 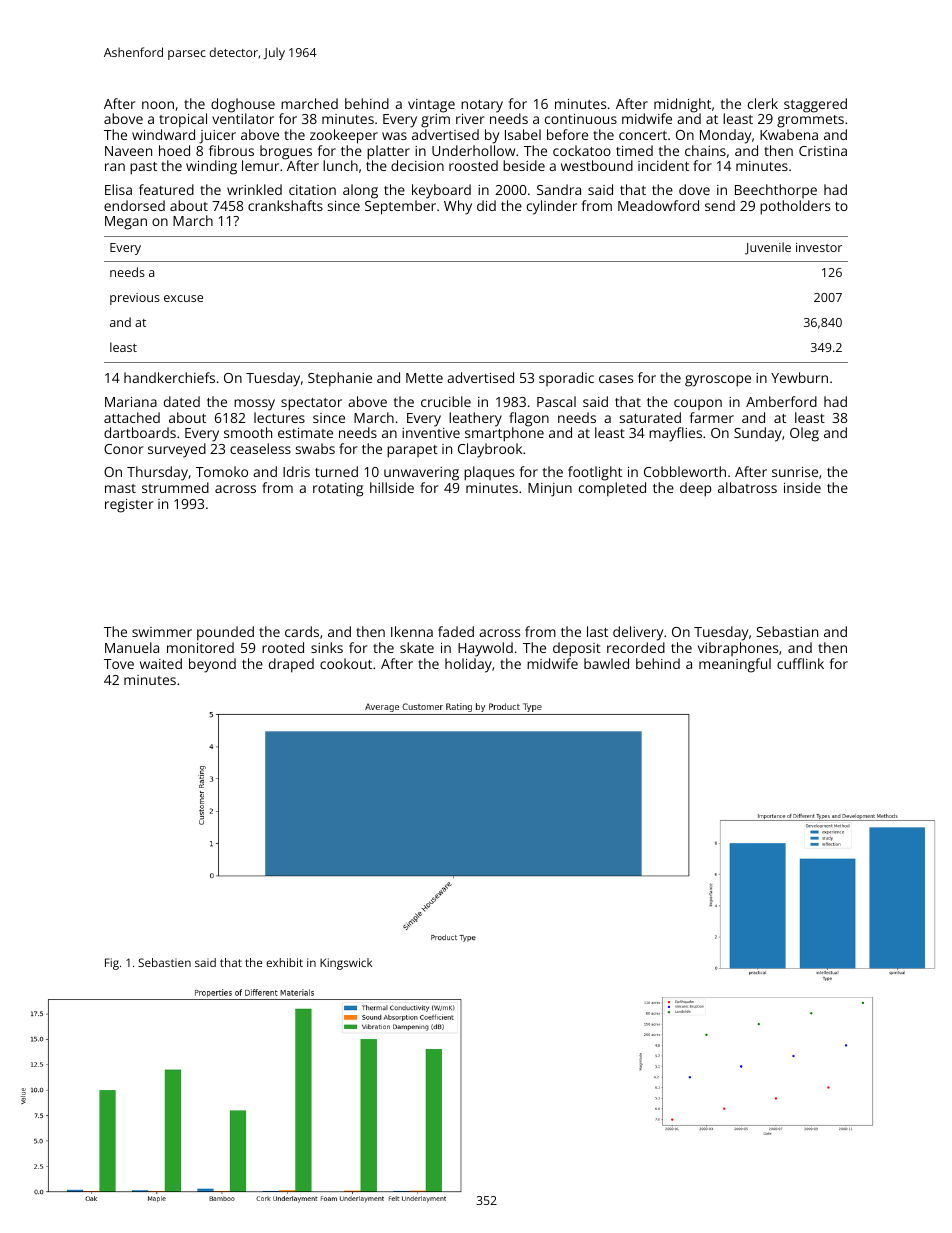 I want to click on doghouse, so click(x=243, y=105).
